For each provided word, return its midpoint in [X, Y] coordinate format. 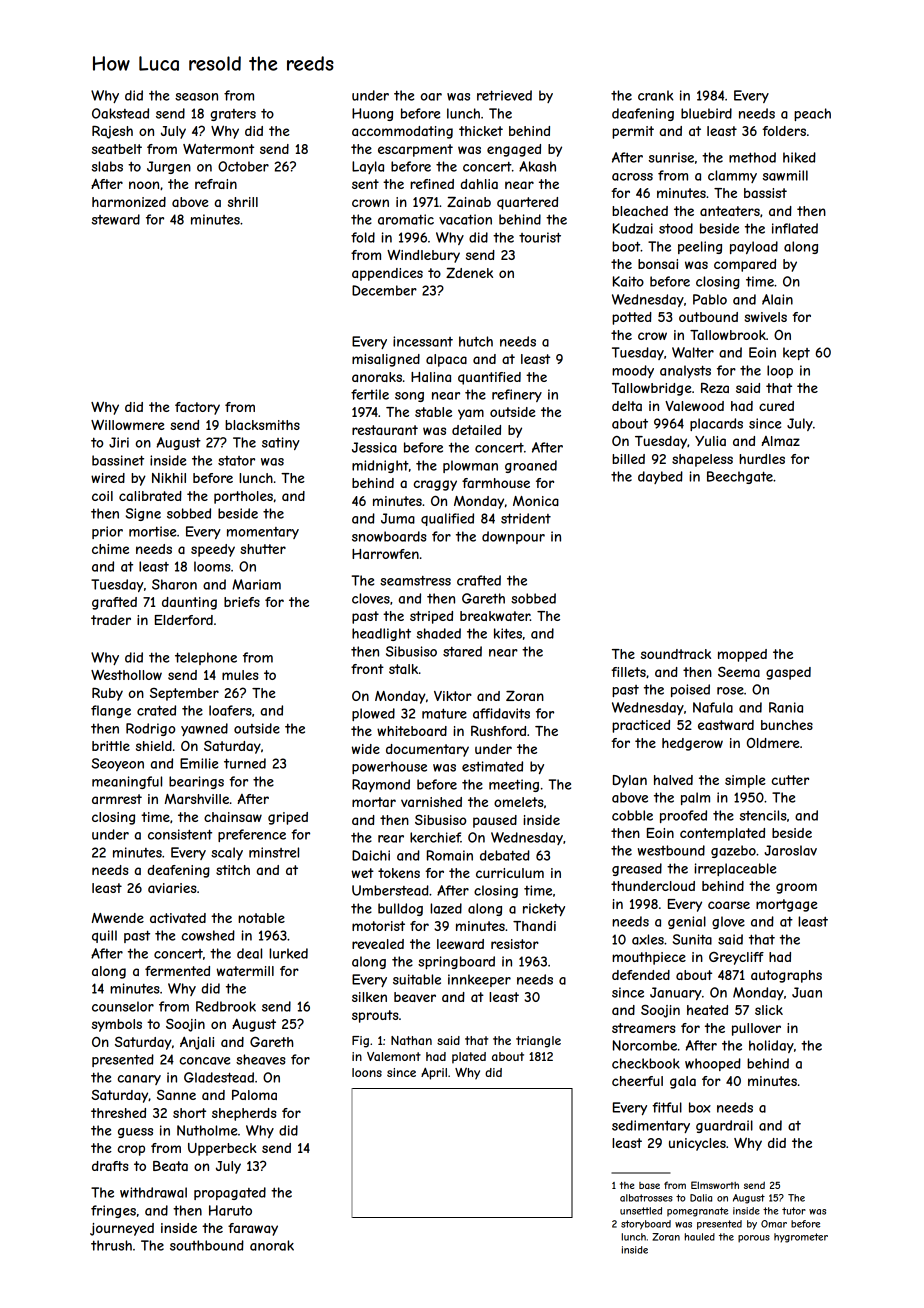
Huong [372, 114]
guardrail [724, 1126]
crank [656, 95]
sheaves [261, 1059]
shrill [243, 202]
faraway [253, 1229]
